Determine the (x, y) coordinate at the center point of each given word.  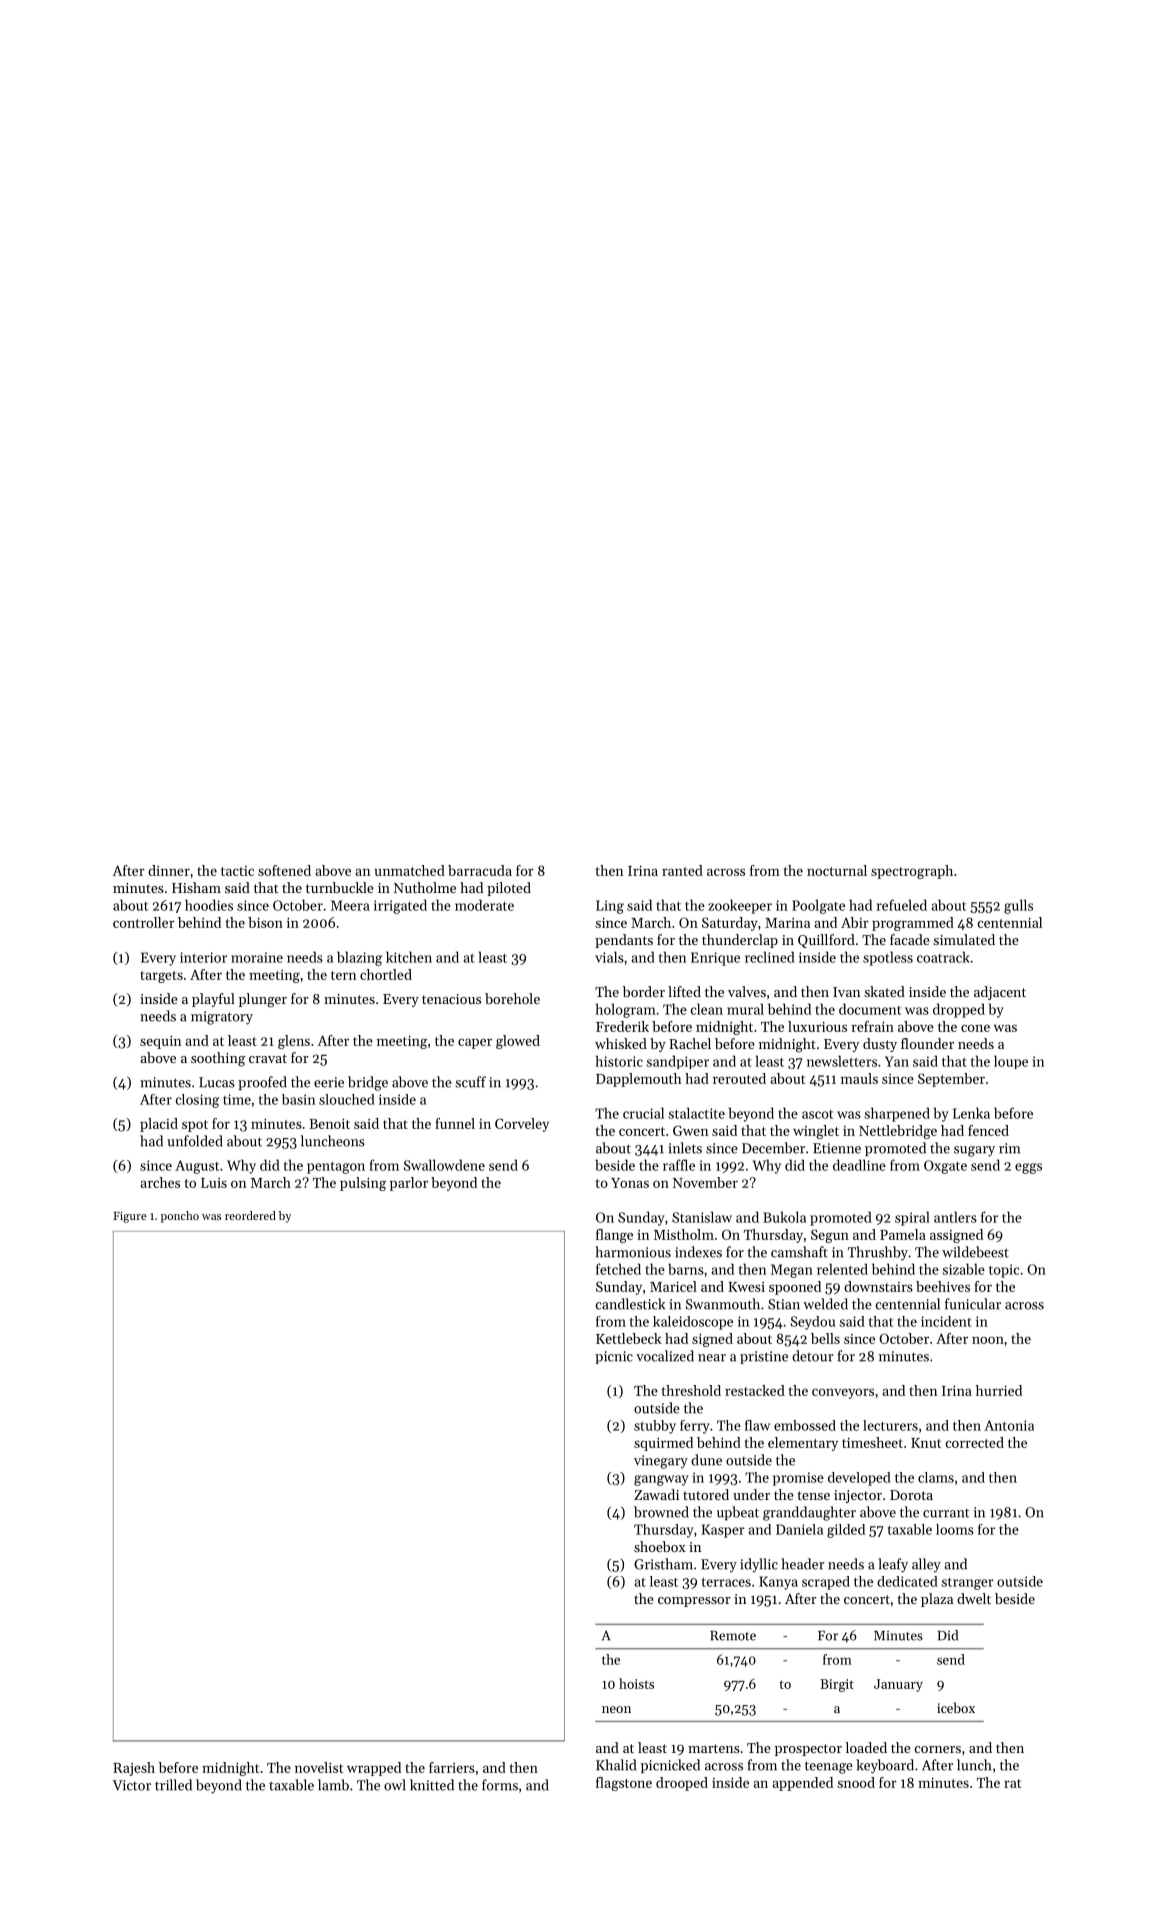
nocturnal (837, 870)
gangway (661, 1480)
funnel (455, 1123)
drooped (682, 1784)
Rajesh (134, 1769)
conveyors (843, 1393)
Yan (897, 1061)
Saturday (730, 924)
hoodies (209, 905)
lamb (333, 1785)
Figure (130, 1217)
